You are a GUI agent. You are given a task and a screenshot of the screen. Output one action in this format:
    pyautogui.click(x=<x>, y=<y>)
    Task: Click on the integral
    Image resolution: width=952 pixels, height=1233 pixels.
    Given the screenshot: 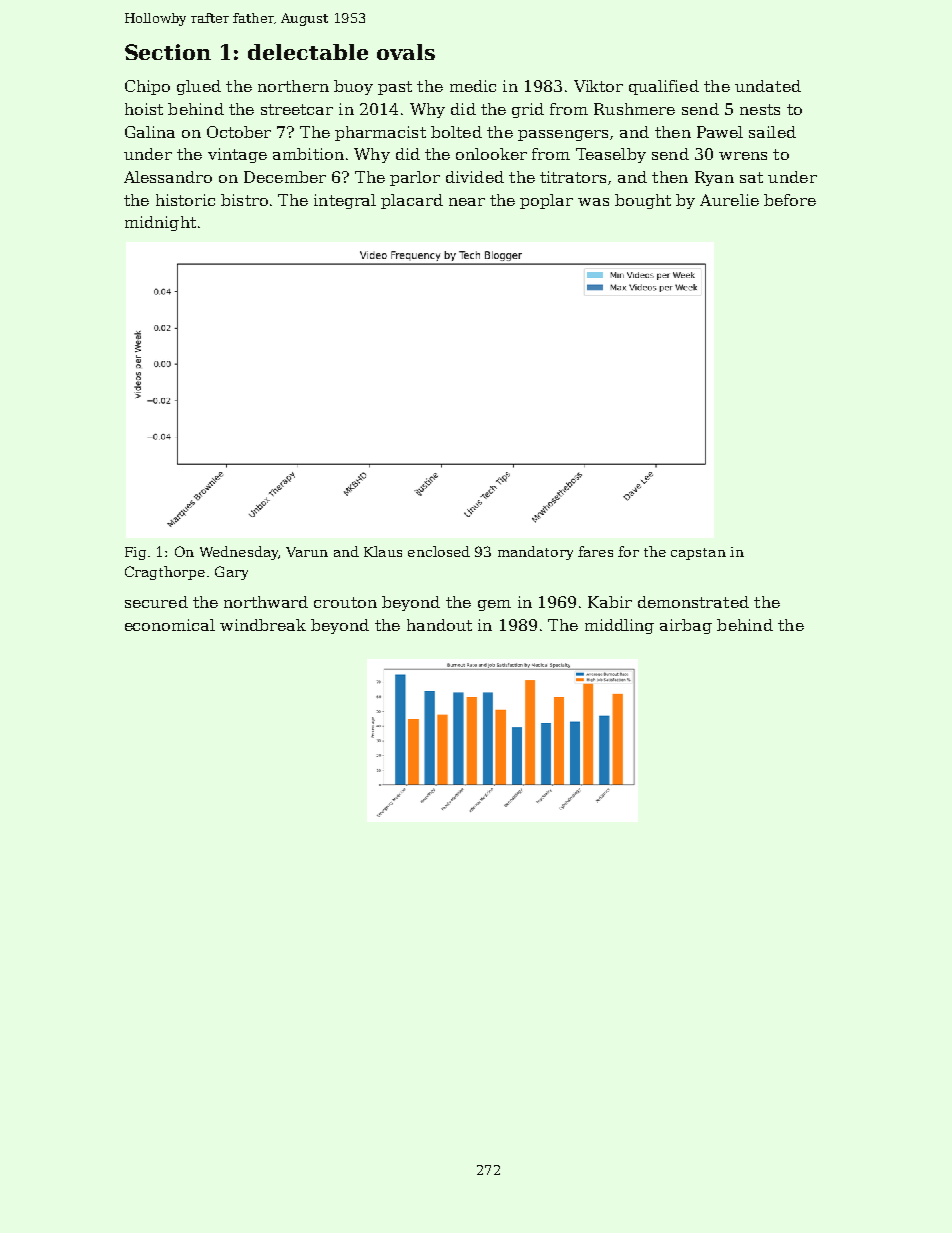 What is the action you would take?
    pyautogui.click(x=345, y=201)
